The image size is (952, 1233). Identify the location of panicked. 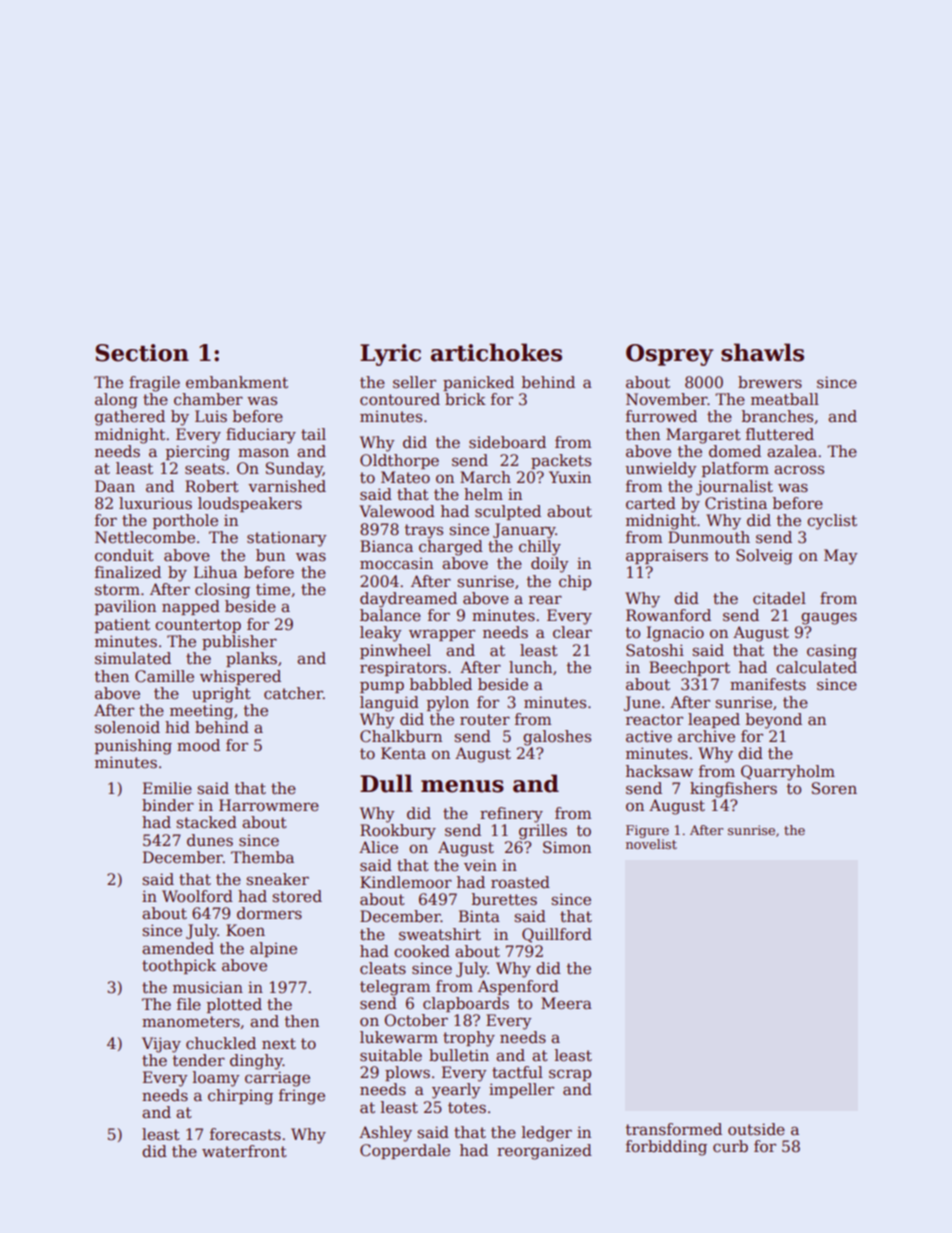
(478, 383).
